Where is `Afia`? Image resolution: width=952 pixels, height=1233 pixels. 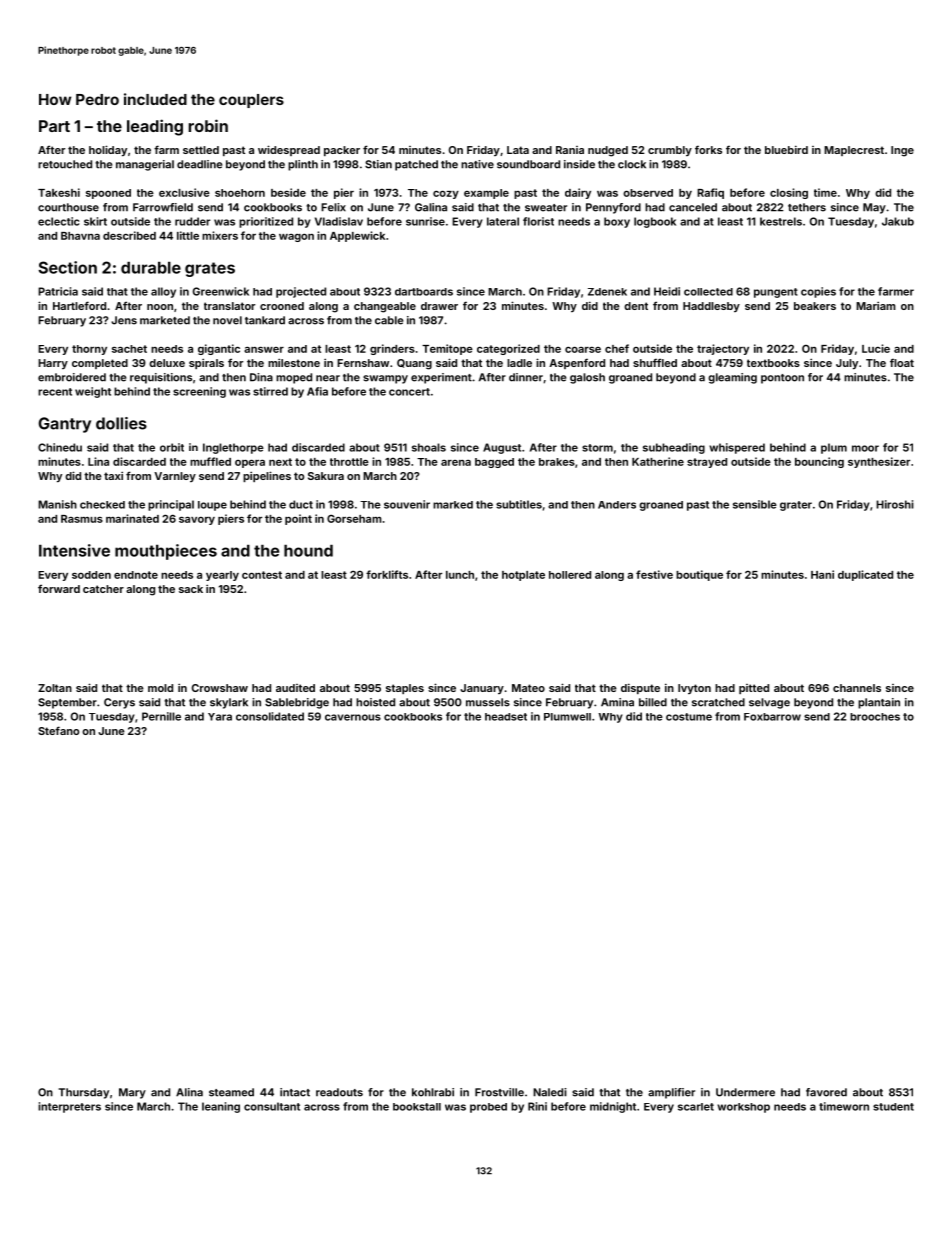
Afia is located at coordinates (317, 391).
